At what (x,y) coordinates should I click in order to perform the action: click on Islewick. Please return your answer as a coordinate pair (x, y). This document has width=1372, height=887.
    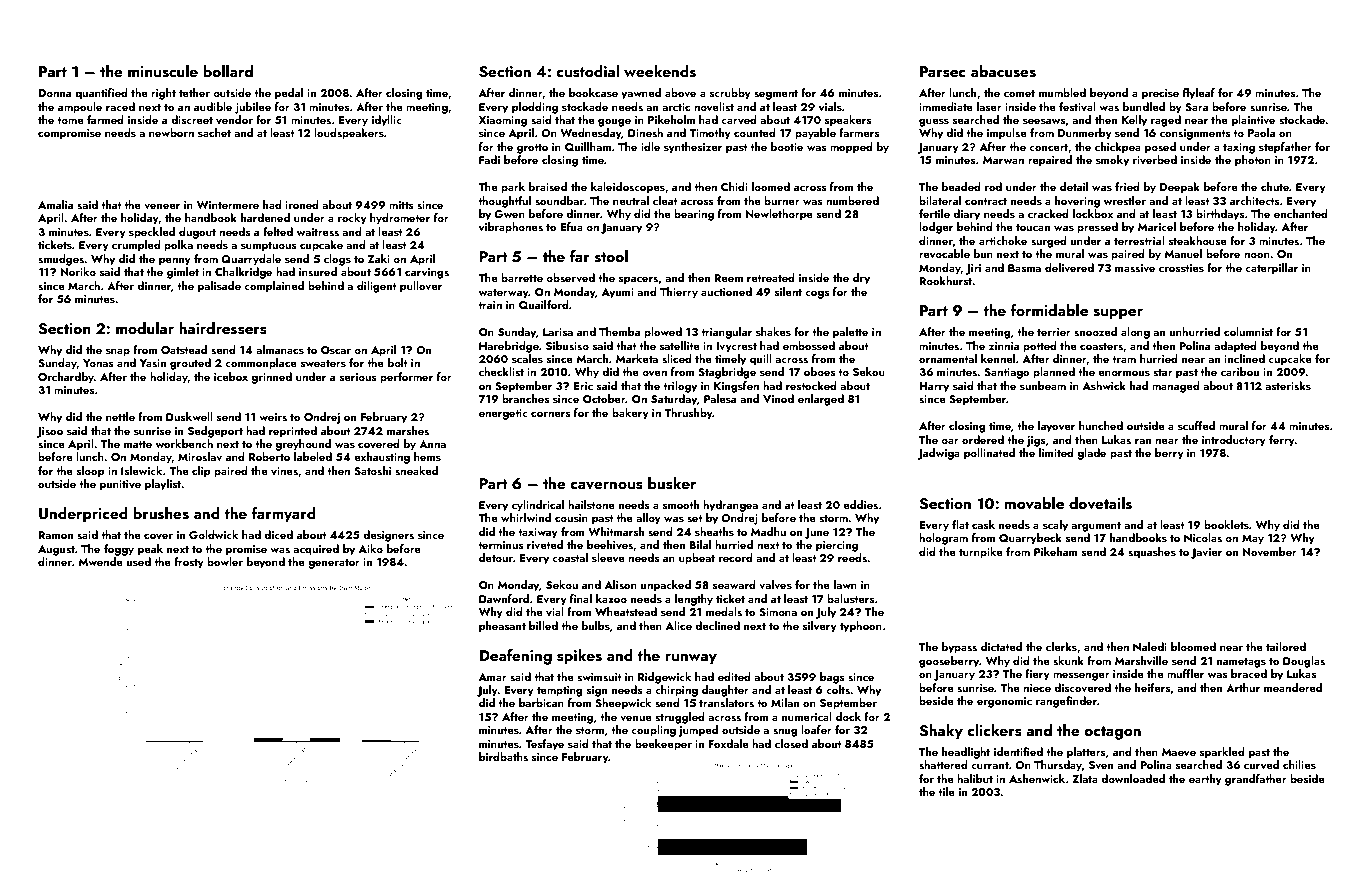
    Looking at the image, I should click on (141, 470).
